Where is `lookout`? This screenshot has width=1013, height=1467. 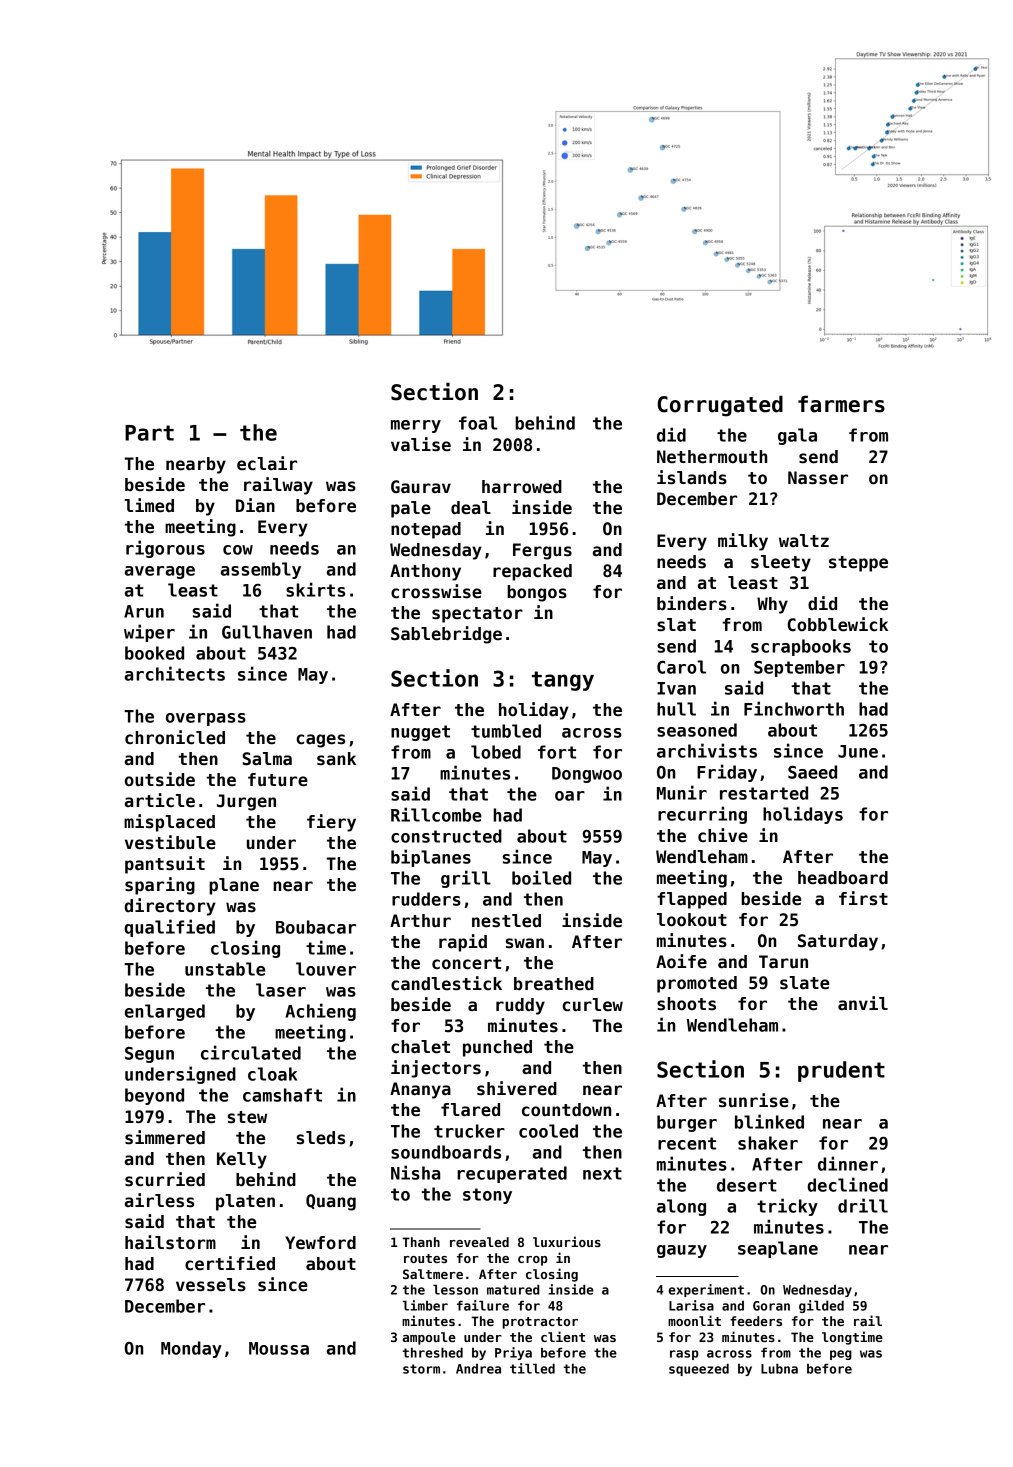 lookout is located at coordinates (692, 920).
